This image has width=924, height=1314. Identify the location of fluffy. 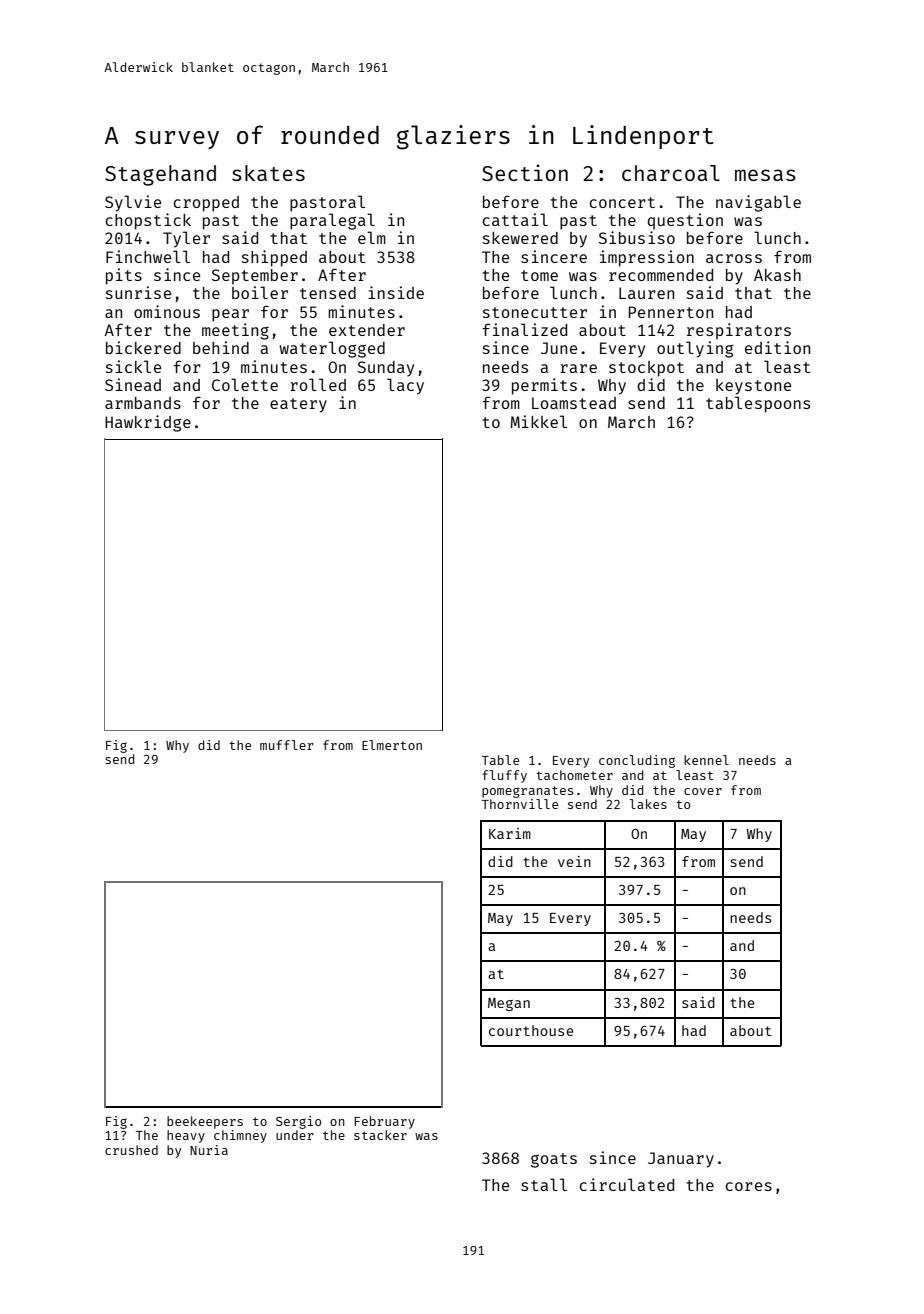
(504, 776).
